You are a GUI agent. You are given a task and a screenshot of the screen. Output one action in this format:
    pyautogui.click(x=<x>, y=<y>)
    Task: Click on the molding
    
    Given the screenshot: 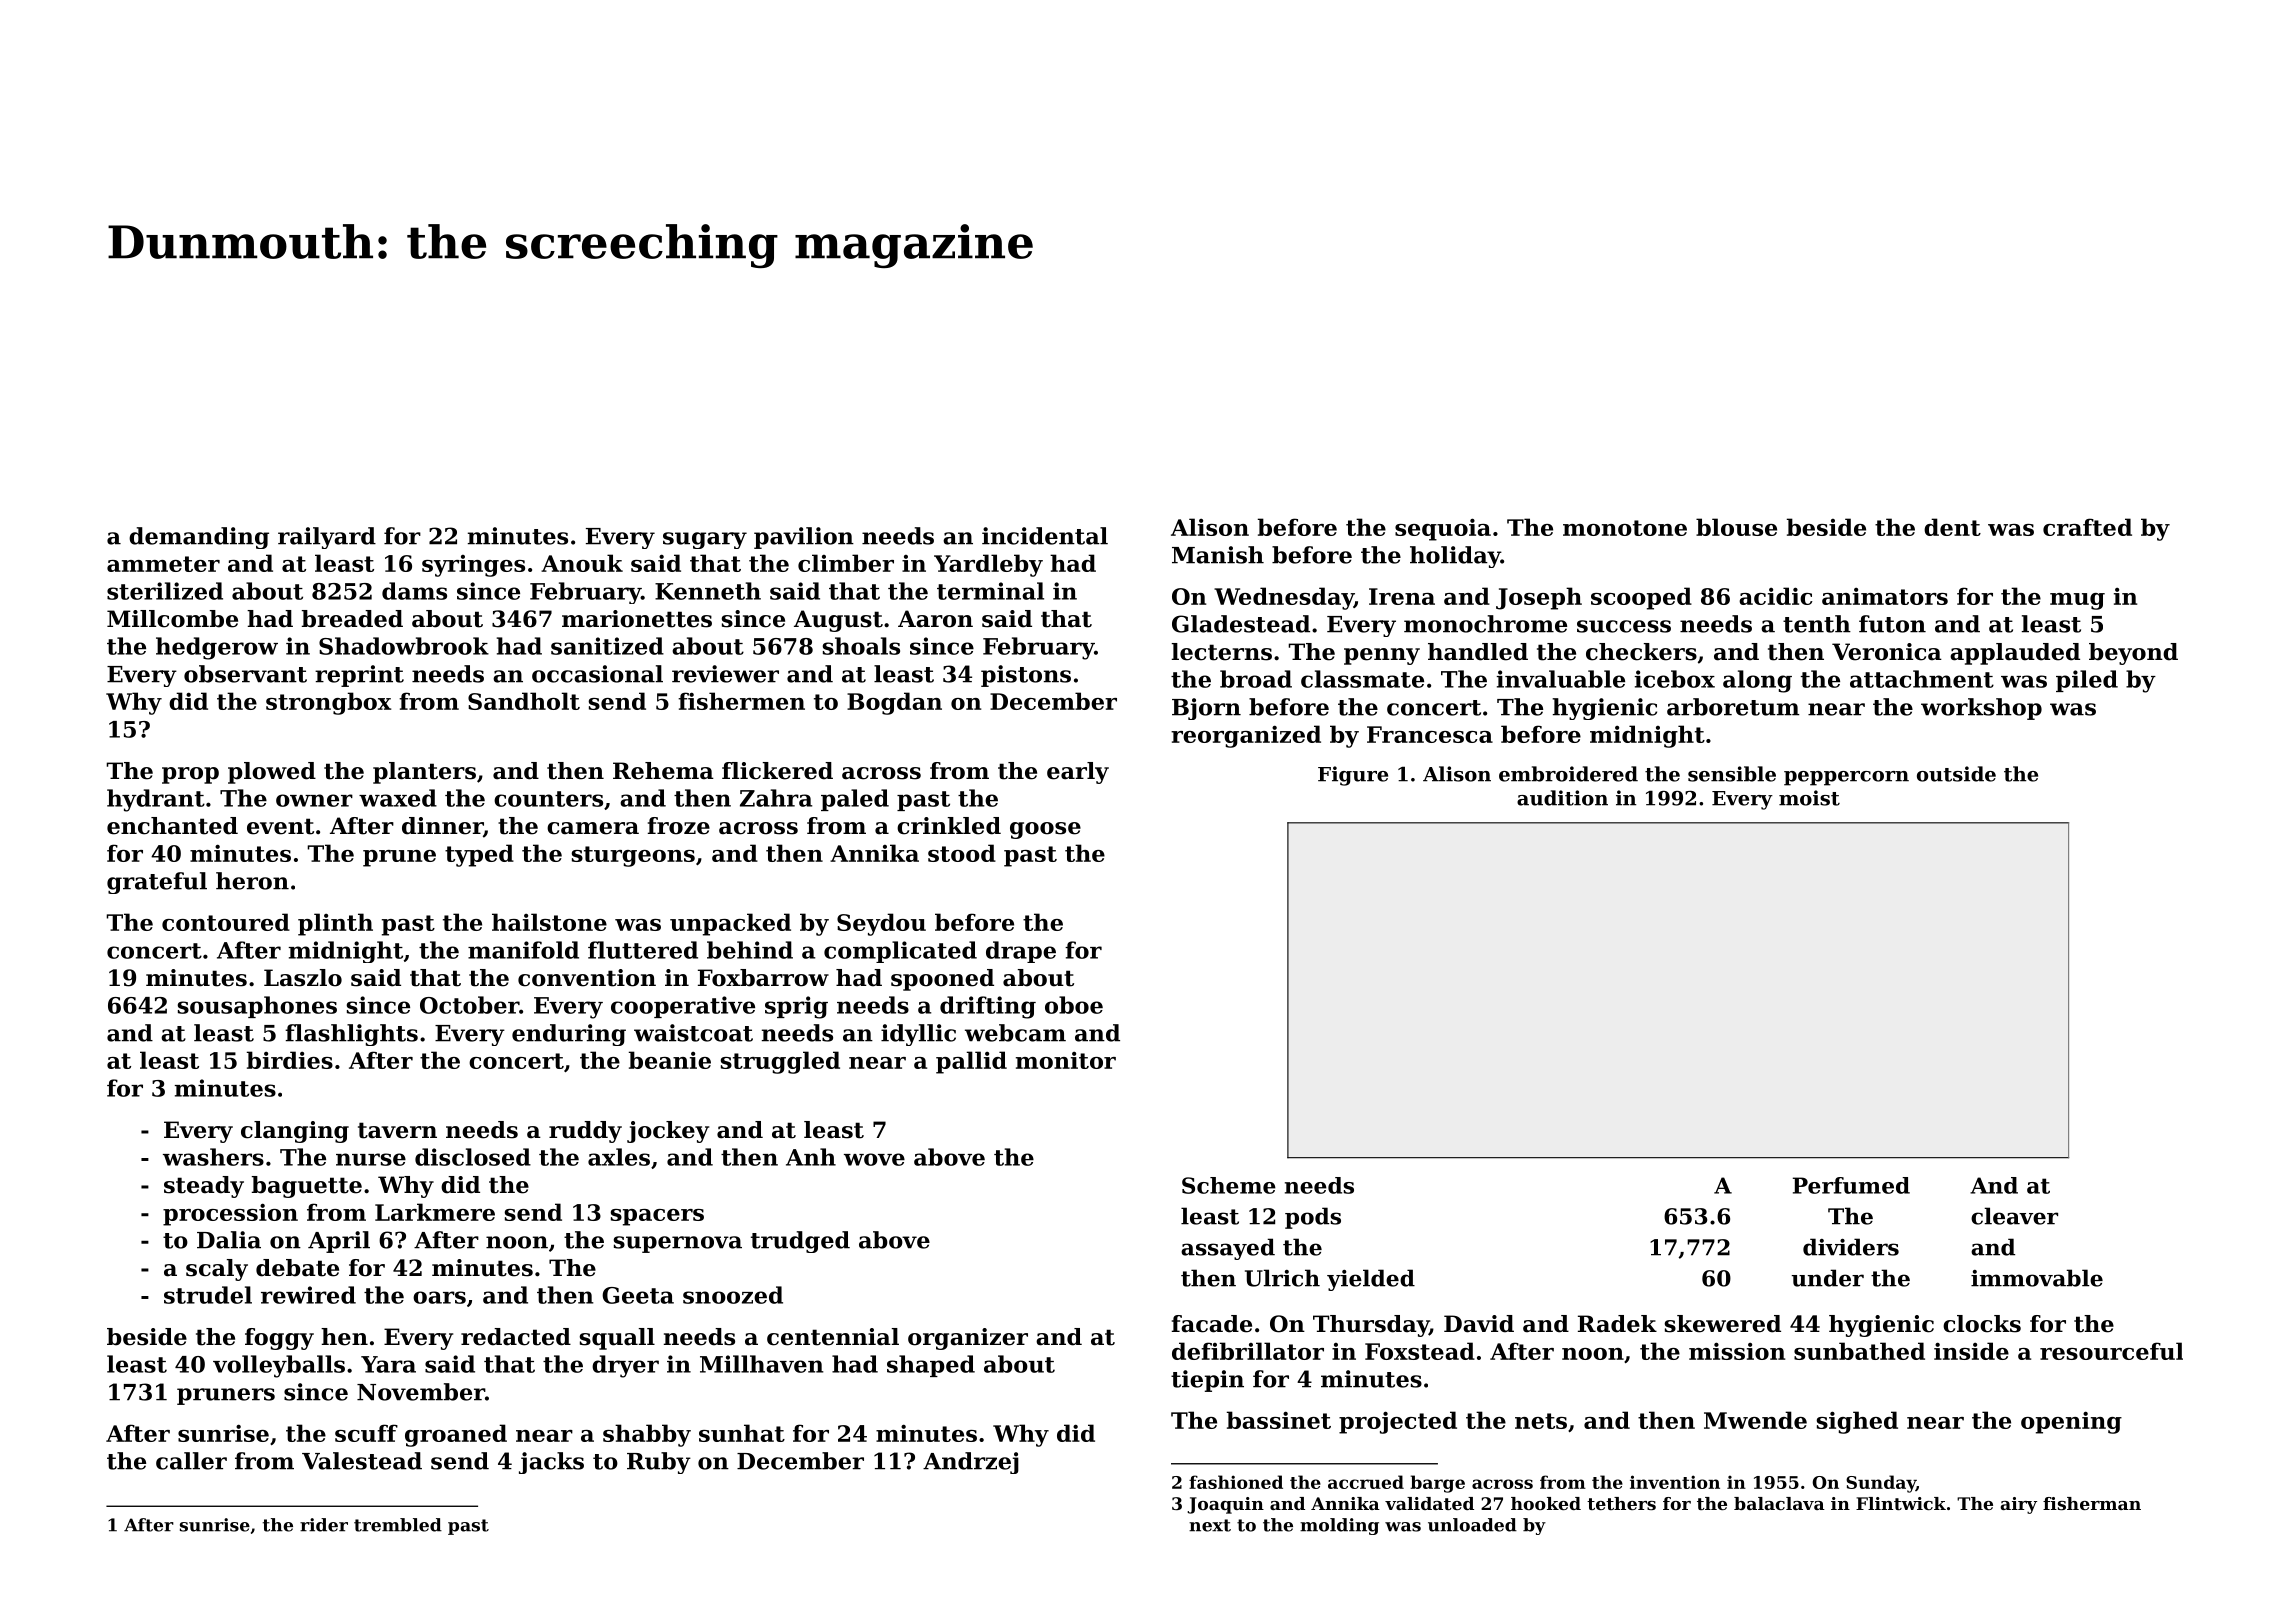 What is the action you would take?
    pyautogui.click(x=1339, y=1526)
